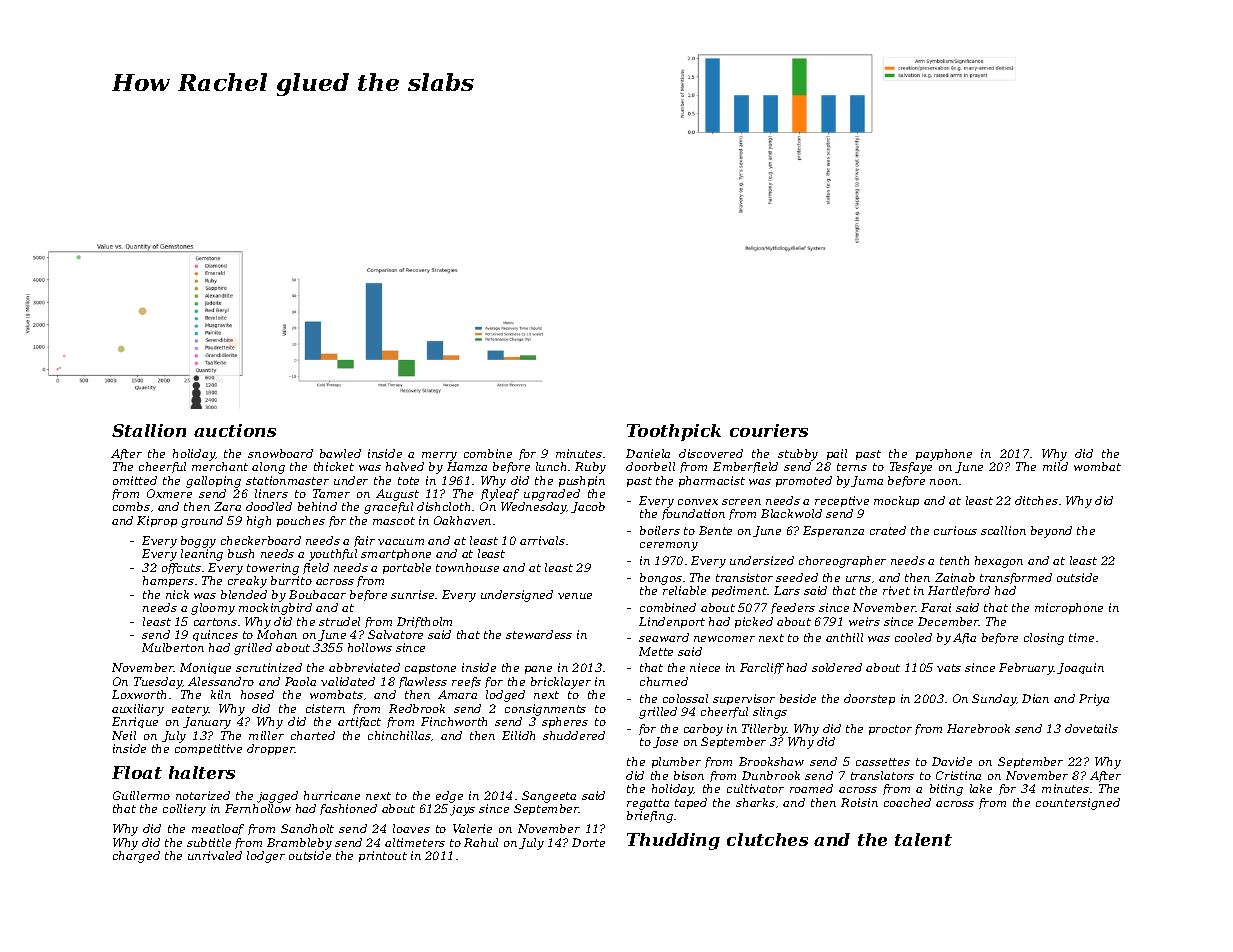 This document has height=952, width=1233. Describe the element at coordinates (674, 432) in the document. I see `Toothpick` at that location.
